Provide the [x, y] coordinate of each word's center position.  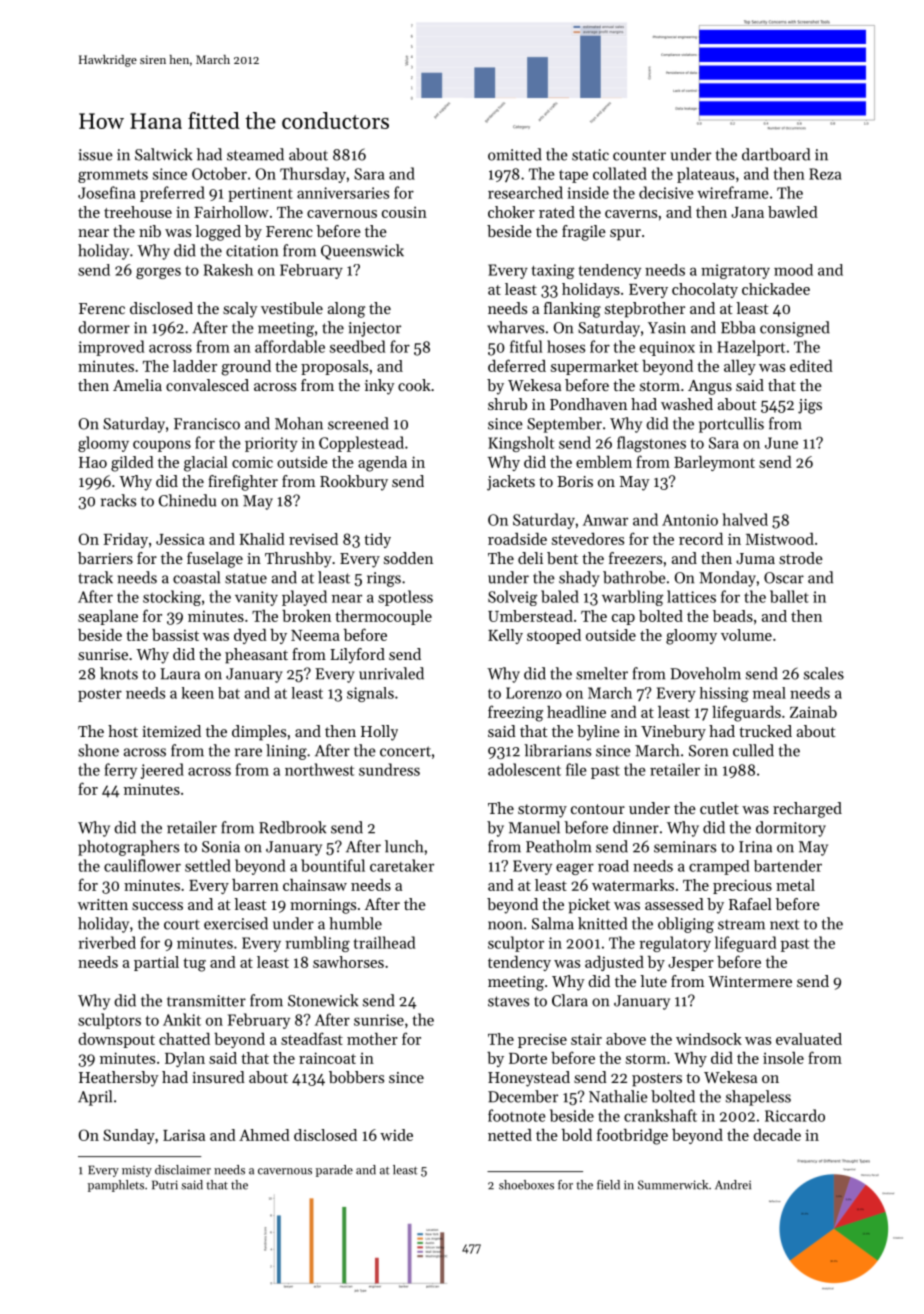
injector [375, 329]
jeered [162, 771]
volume [746, 635]
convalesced [207, 385]
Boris [575, 481]
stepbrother [645, 310]
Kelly [505, 636]
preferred [172, 194]
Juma [755, 558]
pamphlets [116, 1186]
